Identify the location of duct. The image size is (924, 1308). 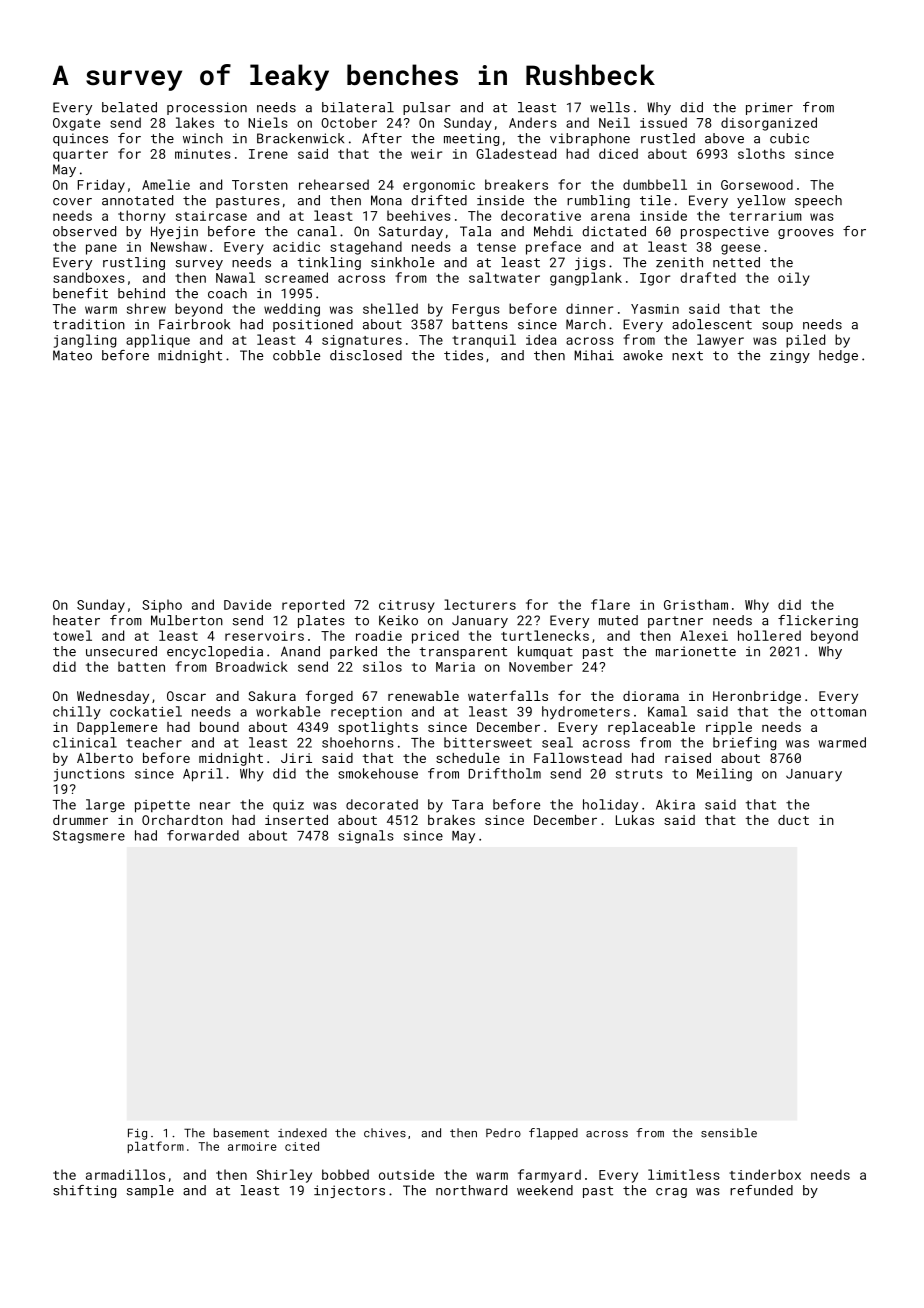
(793, 820).
